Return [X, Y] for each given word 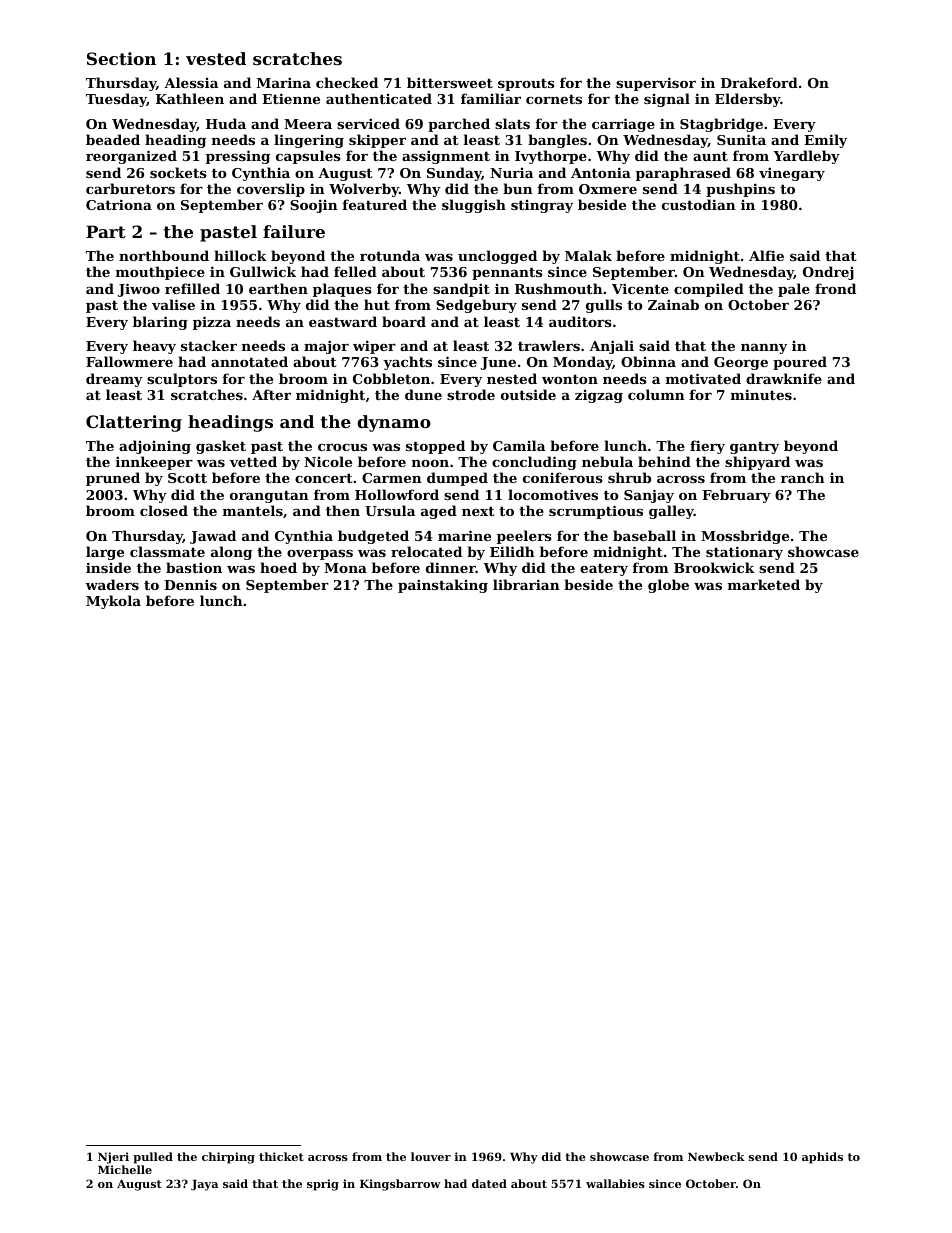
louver [431, 1156]
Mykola [113, 602]
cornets [554, 99]
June [498, 363]
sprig [323, 1185]
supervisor [656, 84]
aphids [822, 1158]
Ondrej [828, 273]
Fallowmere [129, 361]
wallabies [615, 1183]
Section [121, 58]
